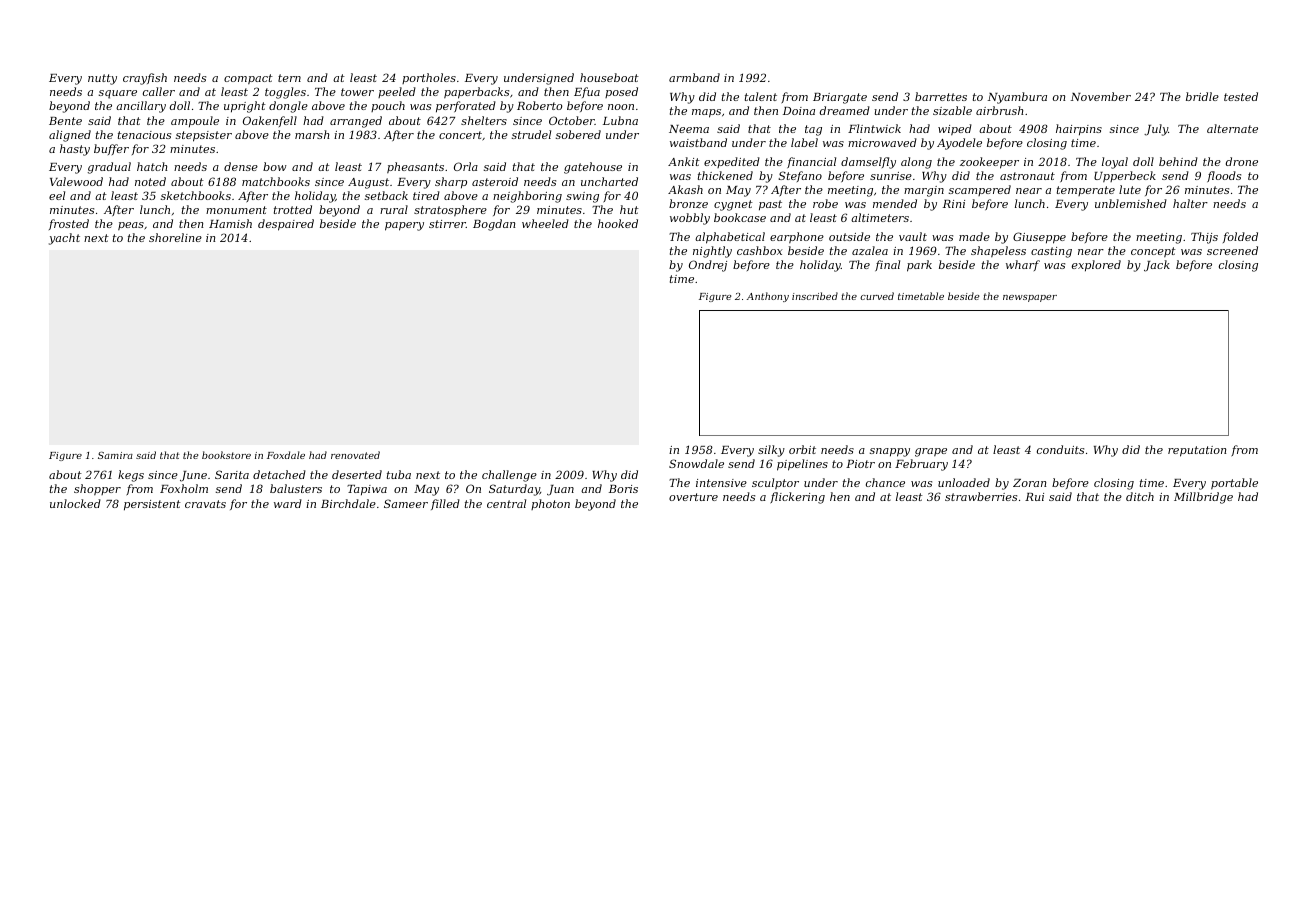 Image resolution: width=1308 pixels, height=924 pixels. I want to click on kegs, so click(131, 476).
